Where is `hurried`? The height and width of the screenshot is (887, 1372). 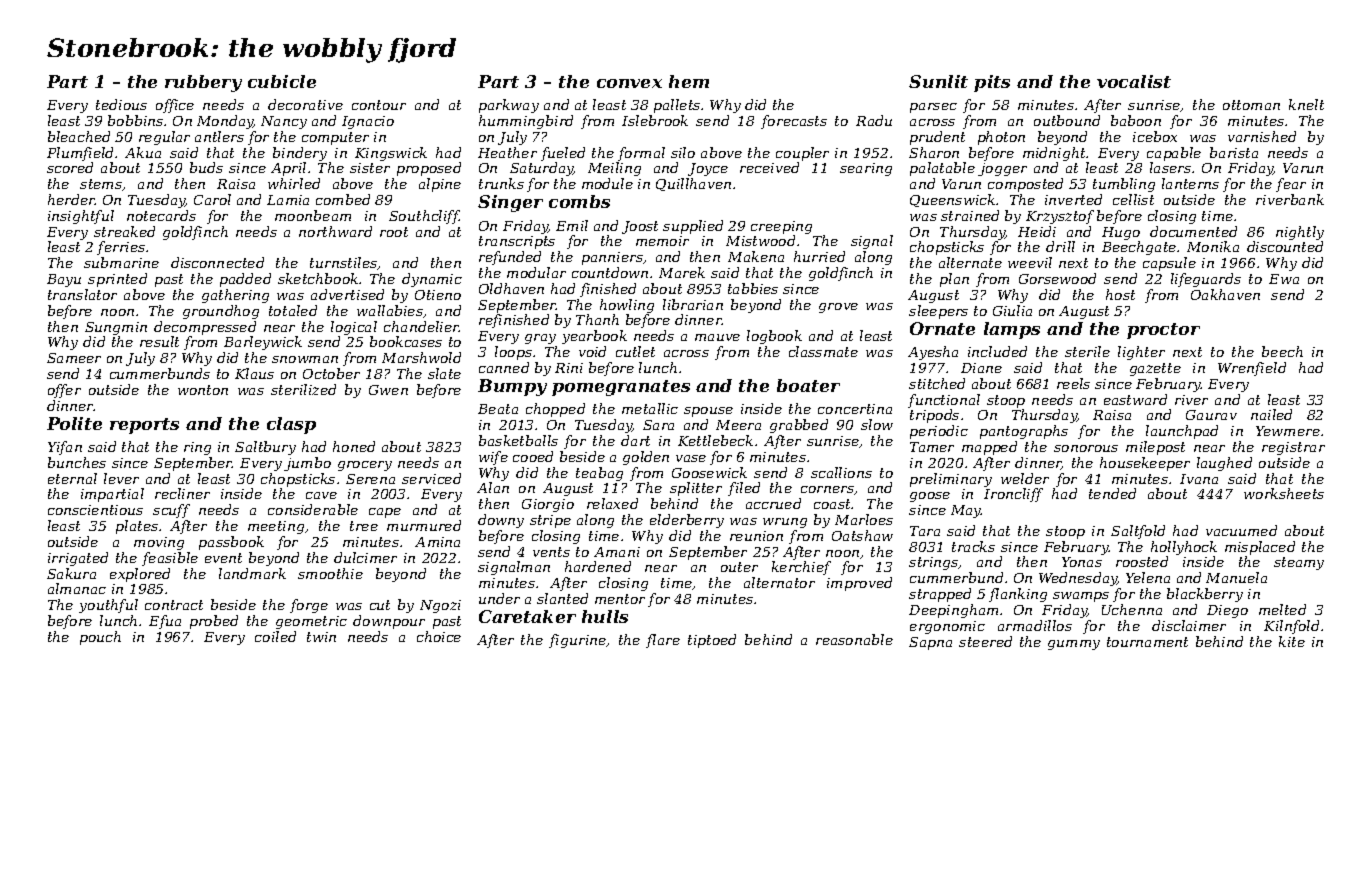
hurried is located at coordinates (819, 256).
